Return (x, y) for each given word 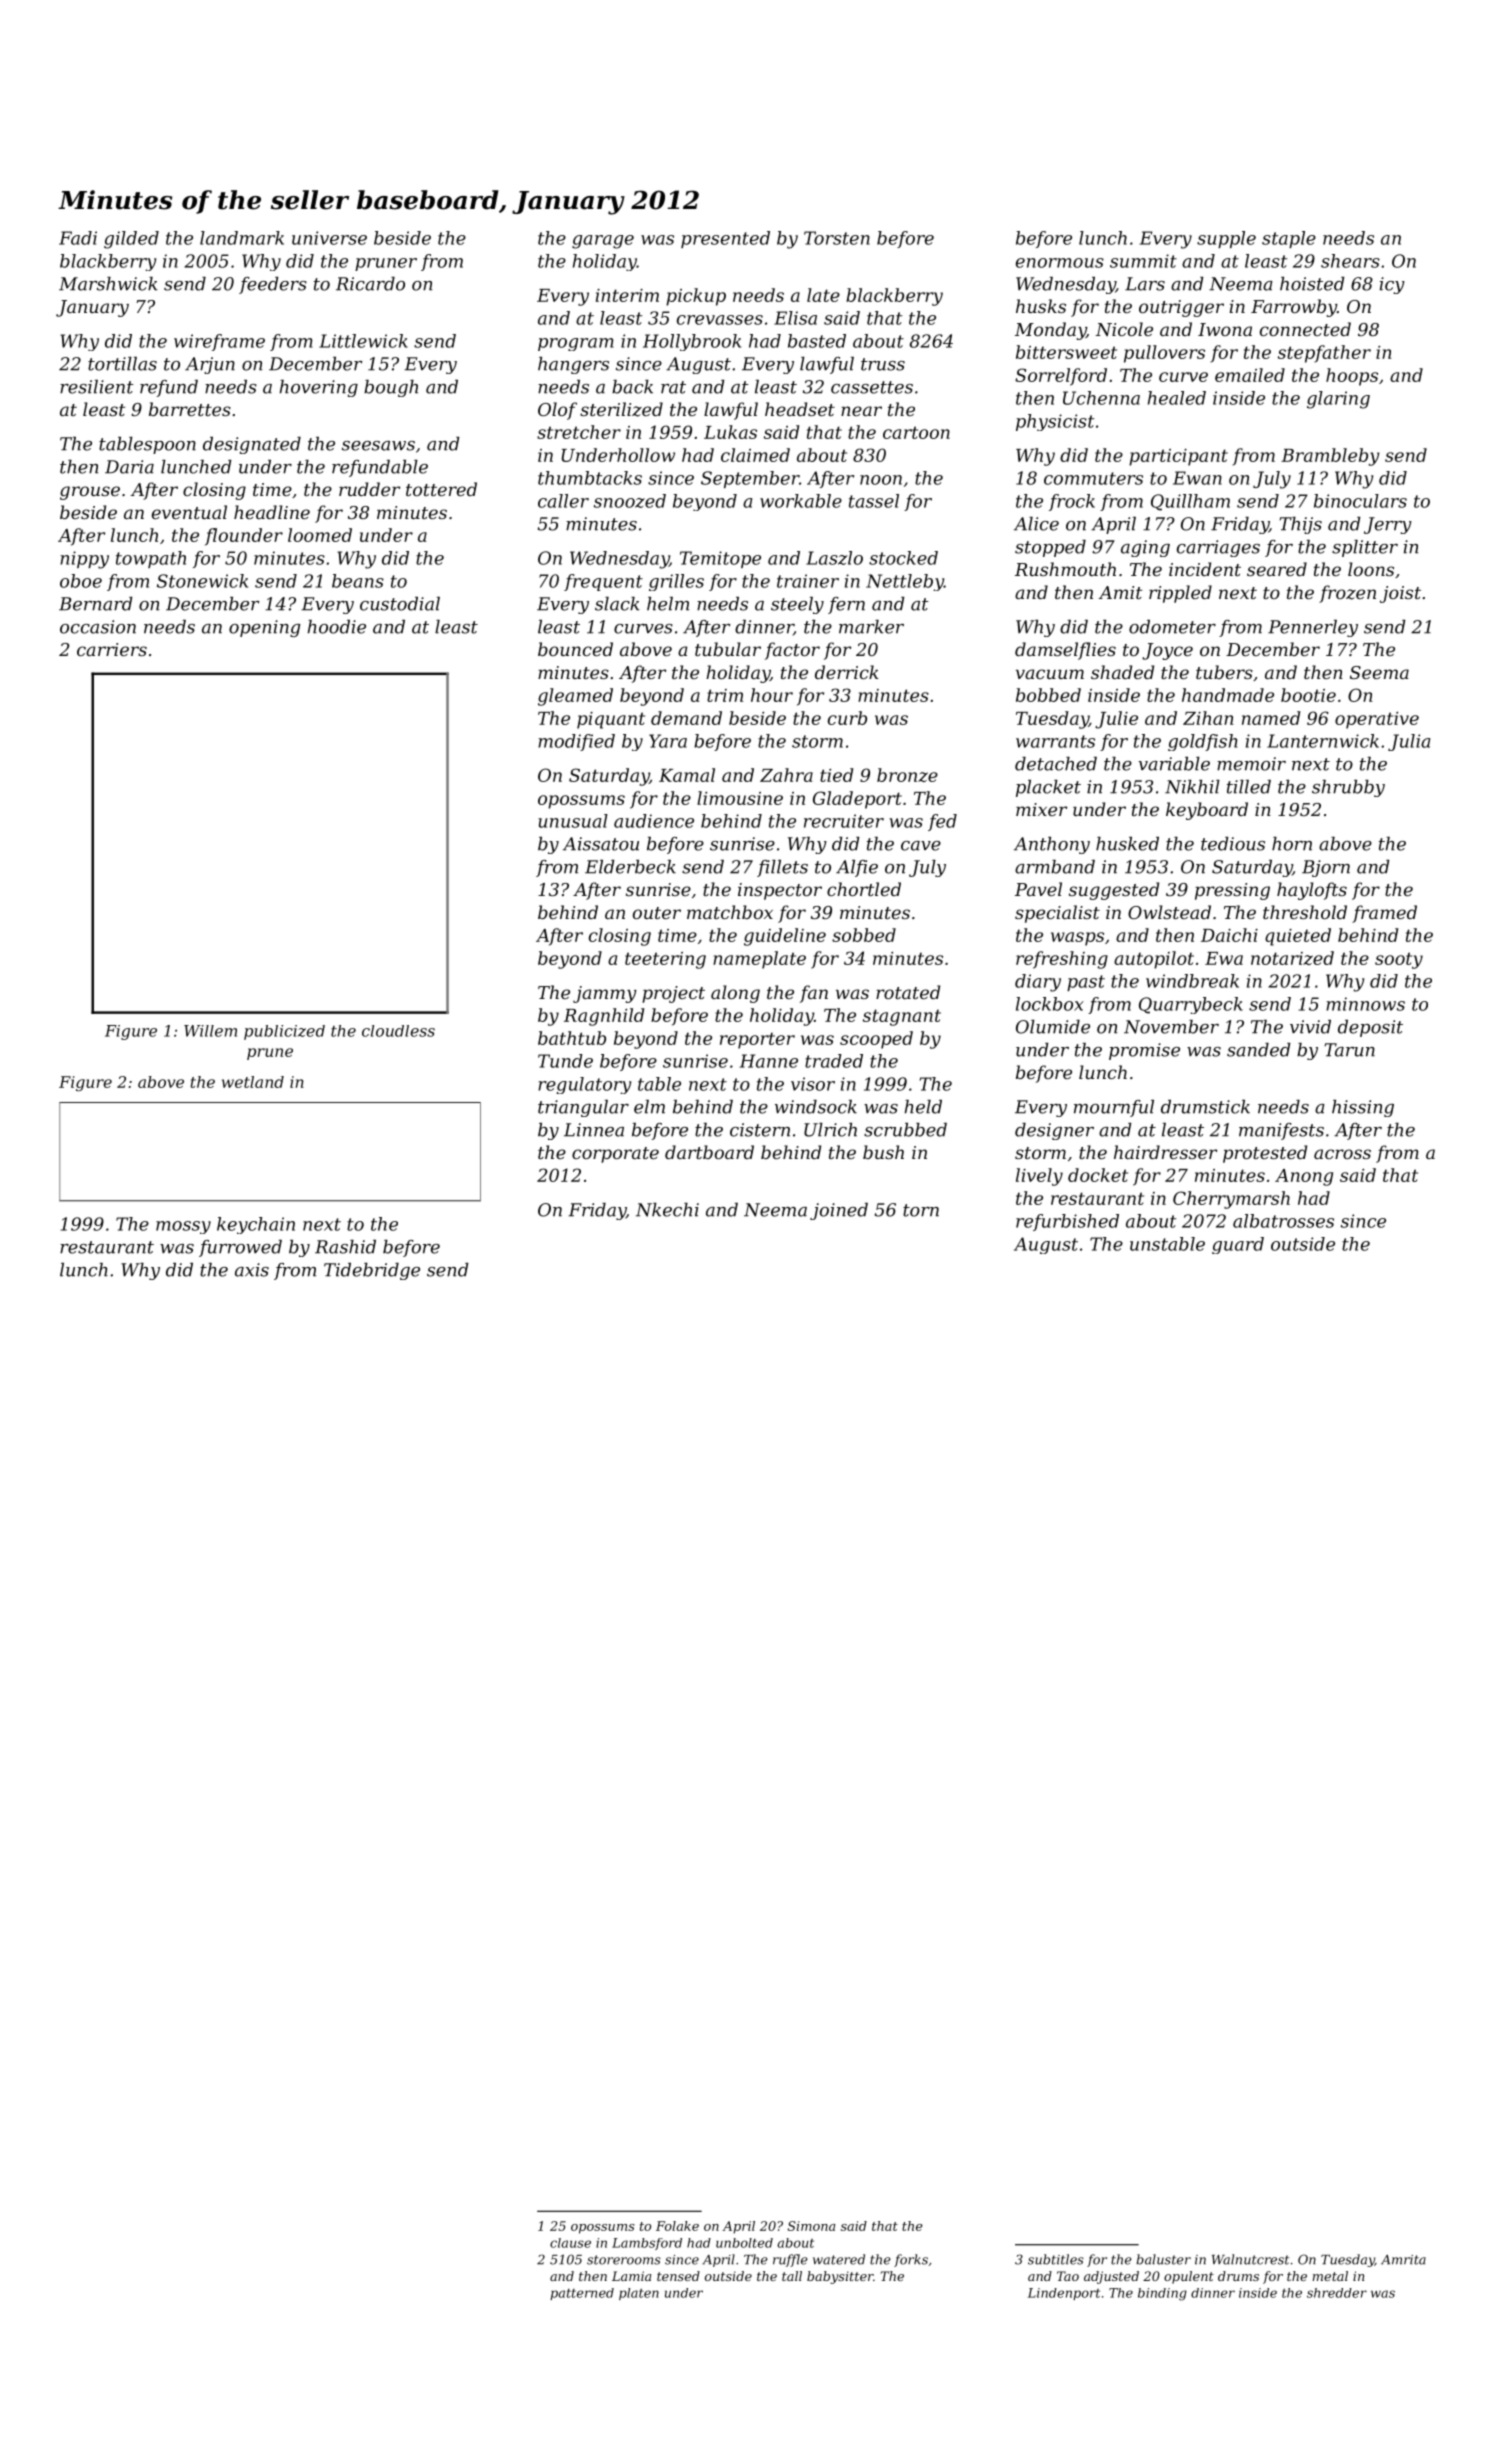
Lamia (631, 2276)
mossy (183, 1227)
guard (1238, 1245)
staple (1289, 239)
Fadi (78, 238)
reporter (757, 1040)
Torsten (837, 238)
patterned (582, 2294)
